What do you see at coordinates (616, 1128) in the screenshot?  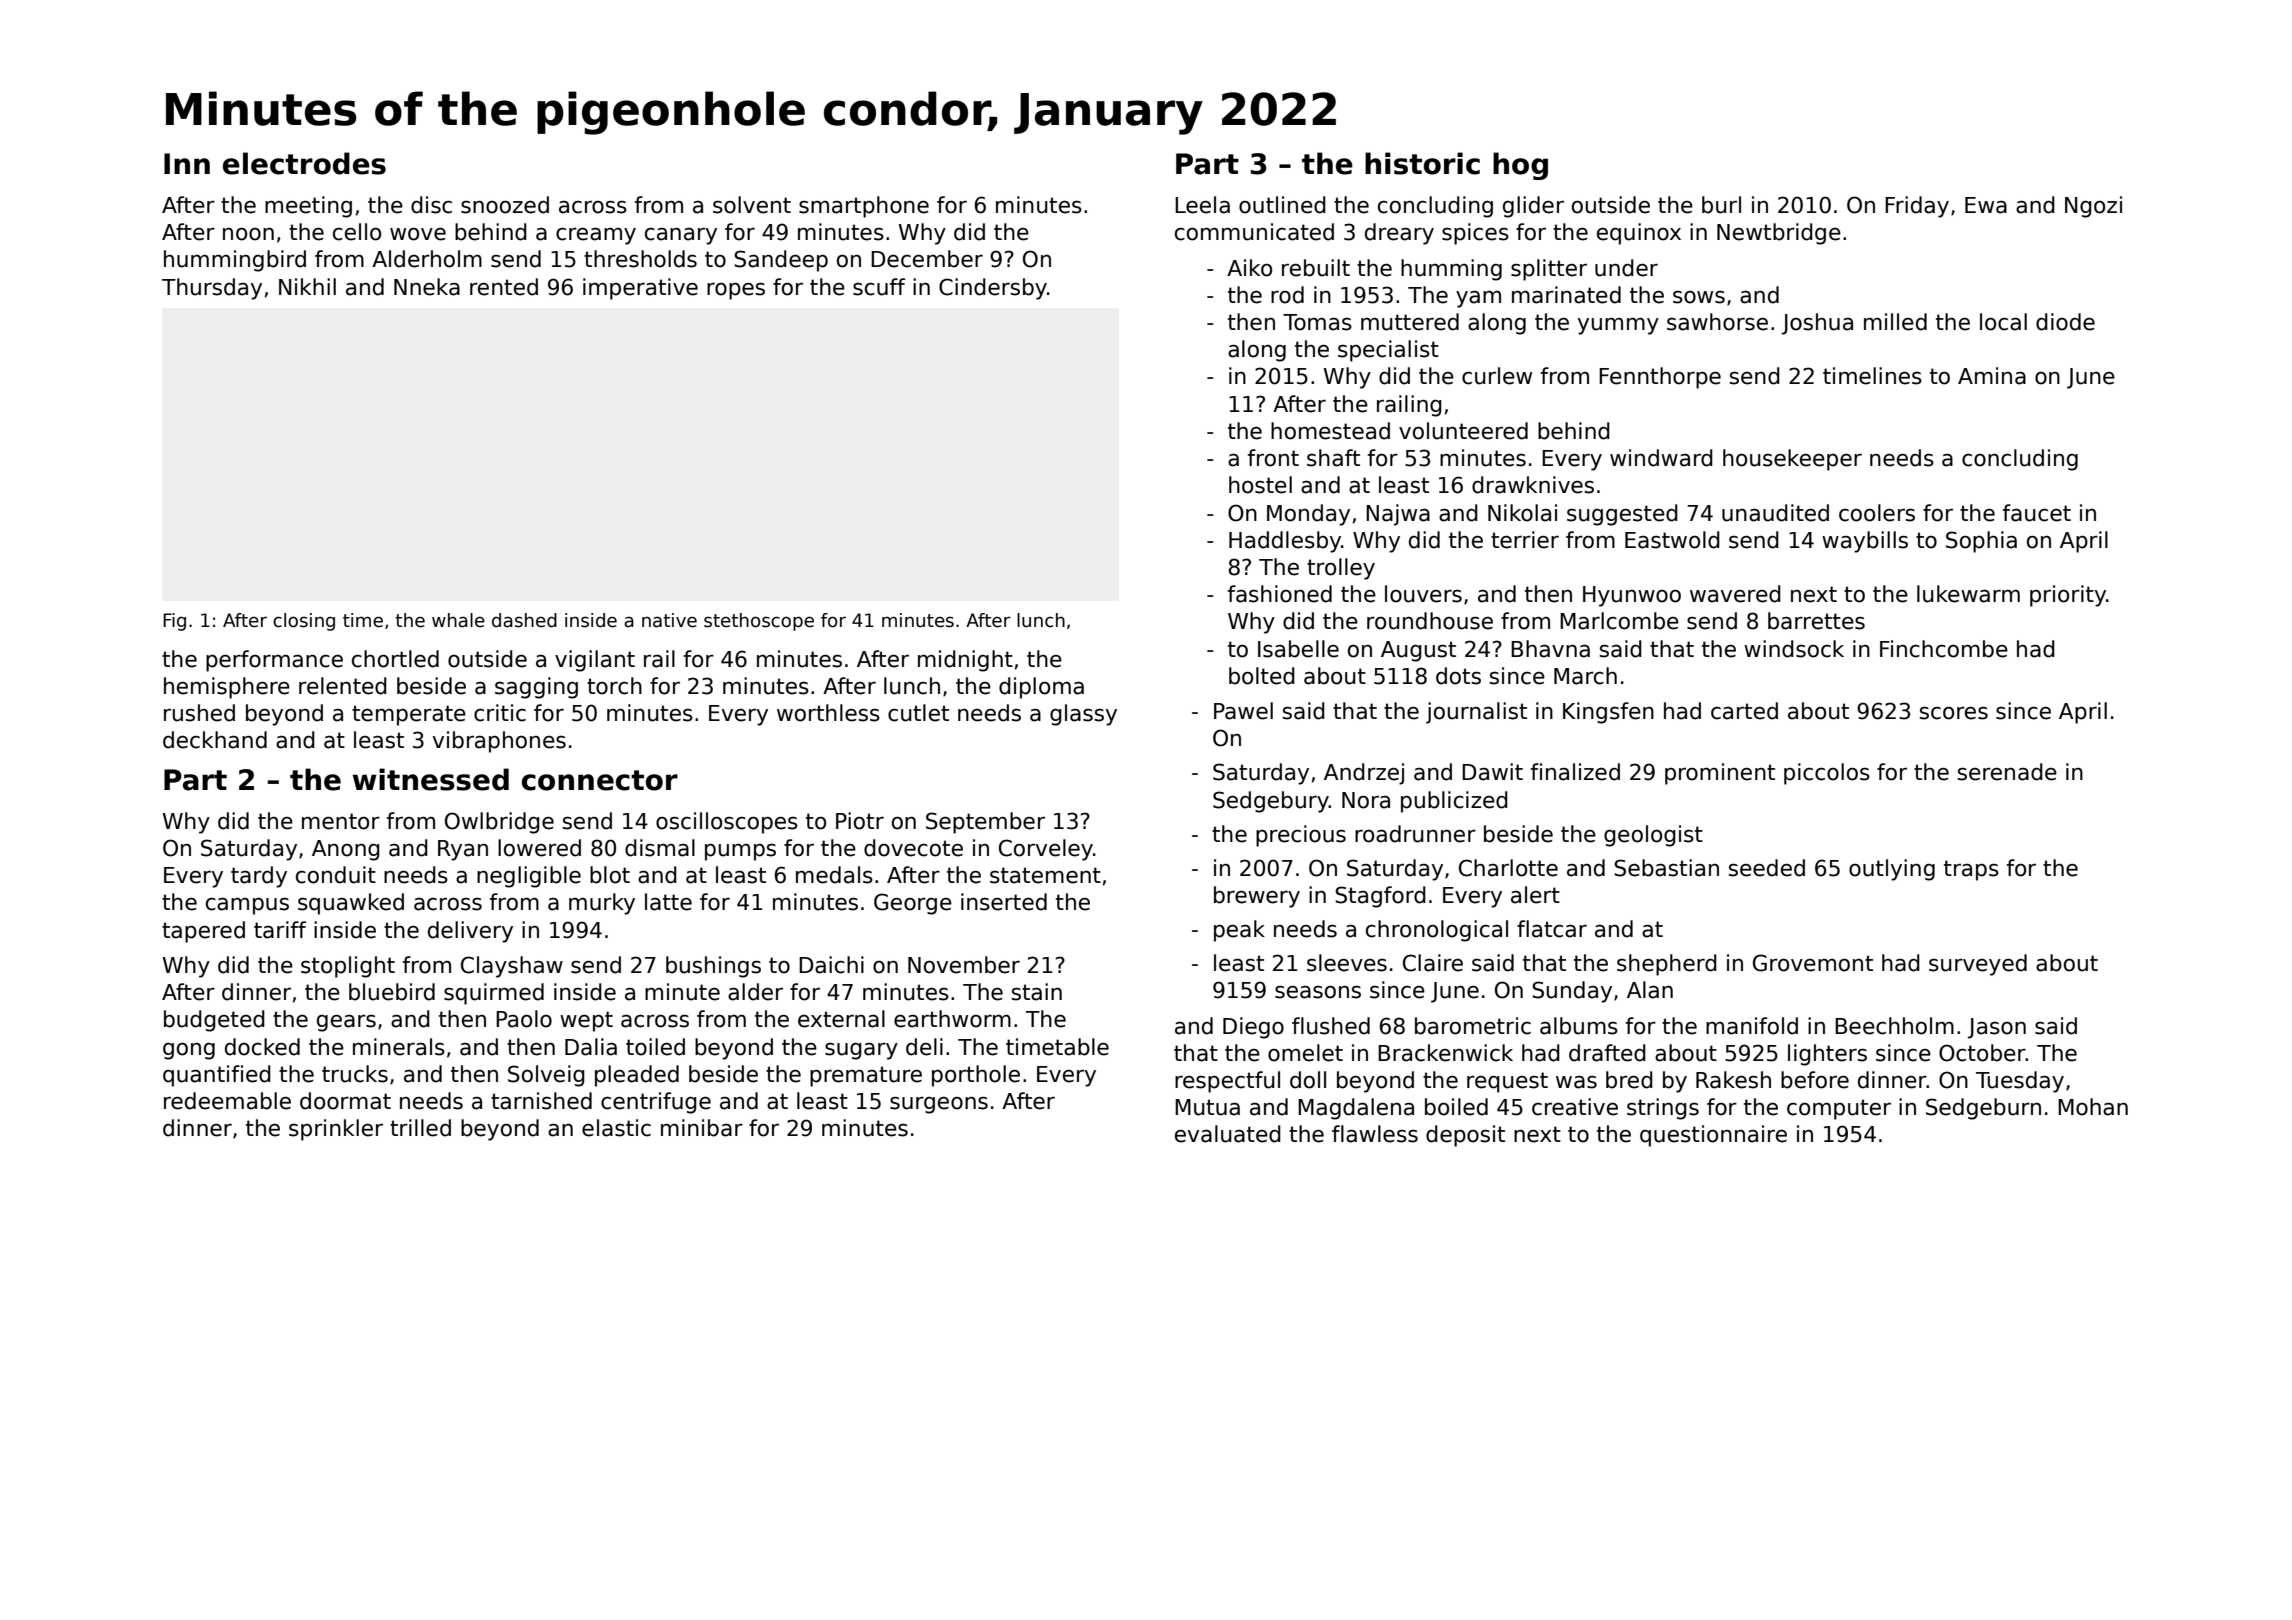 I see `elastic` at bounding box center [616, 1128].
